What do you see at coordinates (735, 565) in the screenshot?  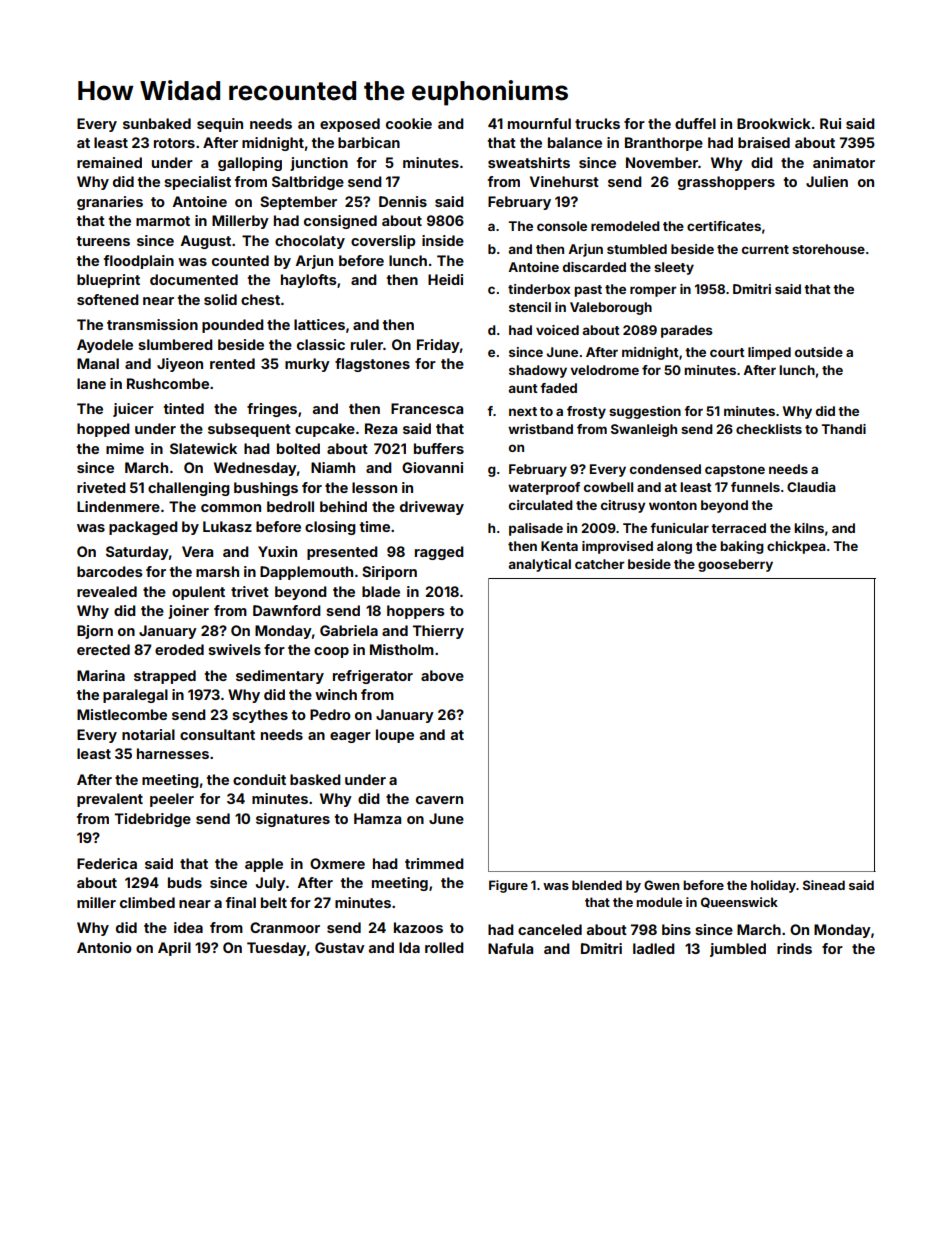 I see `gooseberry` at bounding box center [735, 565].
